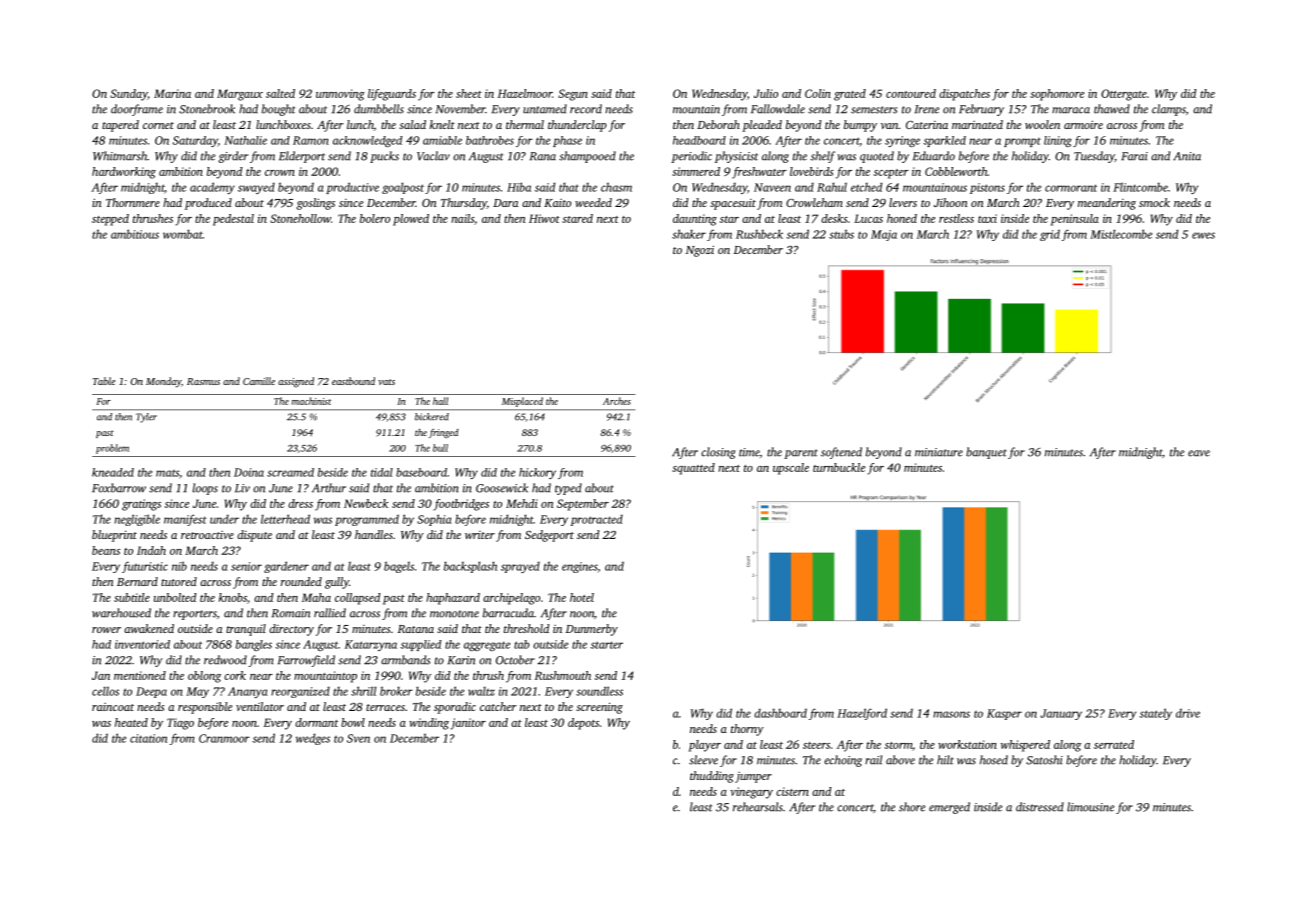 This document has height=924, width=1308. I want to click on turnbuckle, so click(839, 467).
